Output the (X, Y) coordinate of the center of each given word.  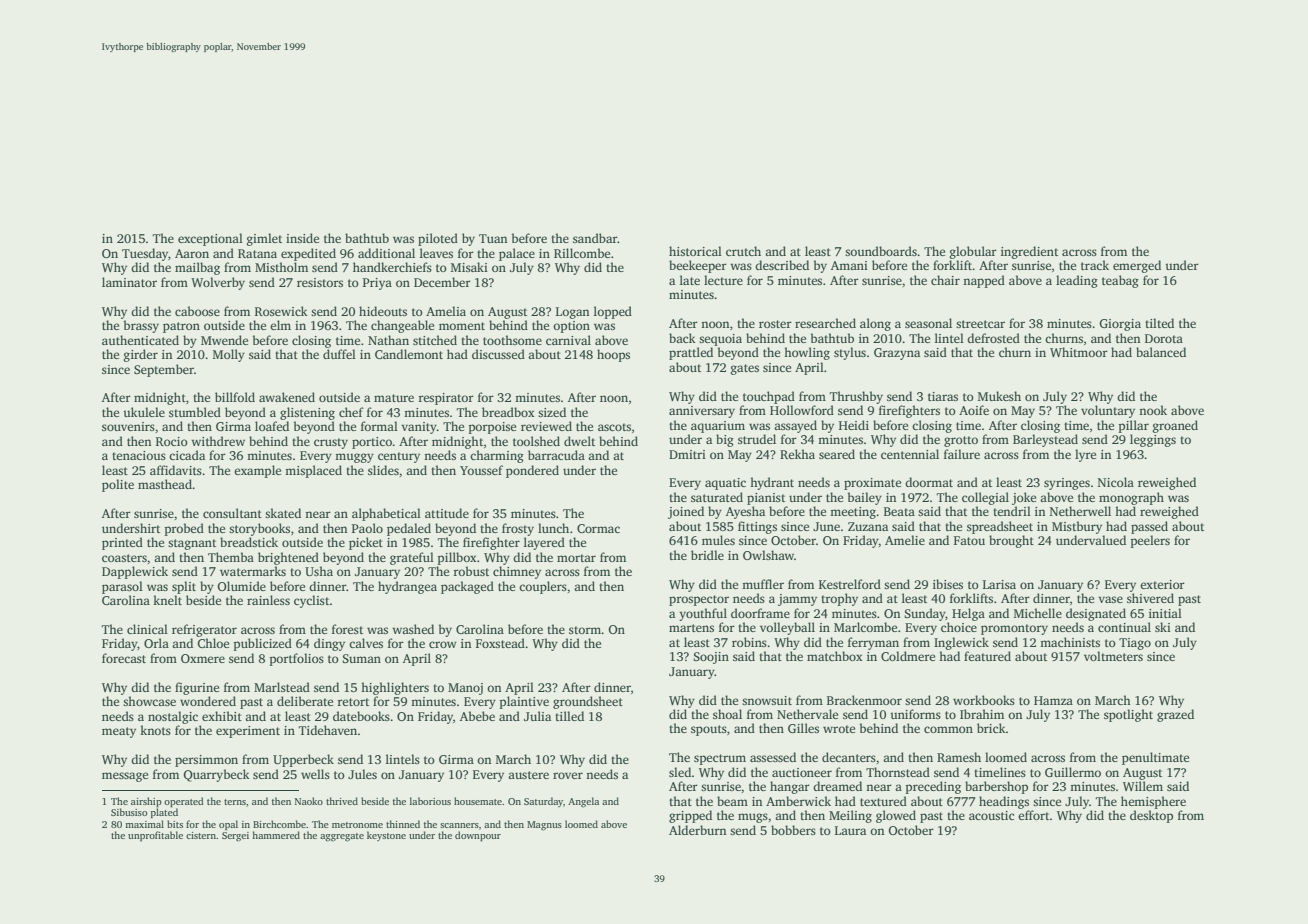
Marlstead (282, 687)
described (782, 265)
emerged (1137, 266)
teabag (1120, 281)
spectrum (720, 759)
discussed (498, 354)
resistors (320, 282)
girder (141, 355)
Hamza (1053, 700)
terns (235, 802)
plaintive (524, 702)
